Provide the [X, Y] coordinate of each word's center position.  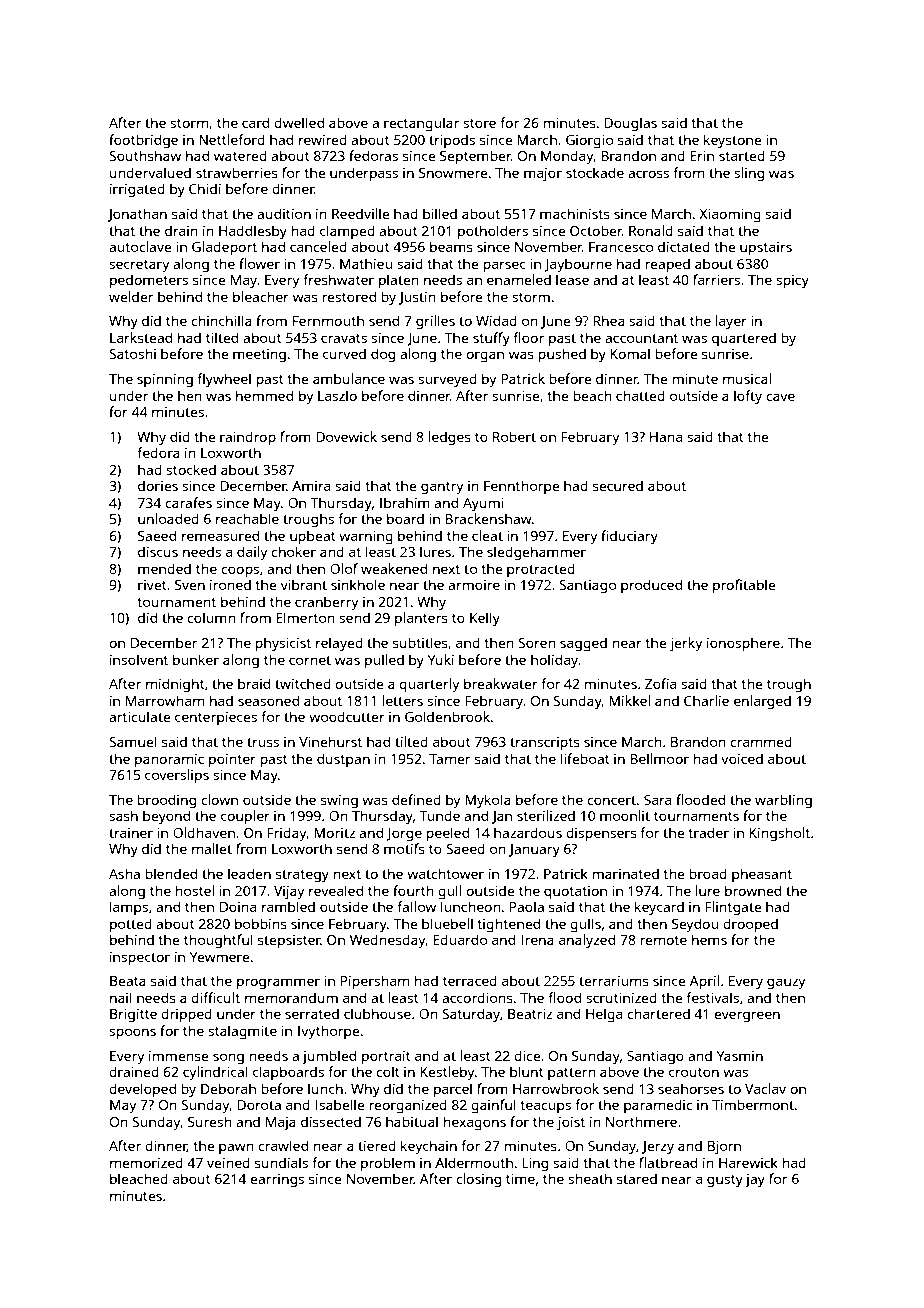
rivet [152, 585]
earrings [277, 1181]
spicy [792, 282]
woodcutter [347, 716]
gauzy [786, 984]
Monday [567, 157]
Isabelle [340, 1104]
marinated [626, 873]
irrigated [137, 190]
